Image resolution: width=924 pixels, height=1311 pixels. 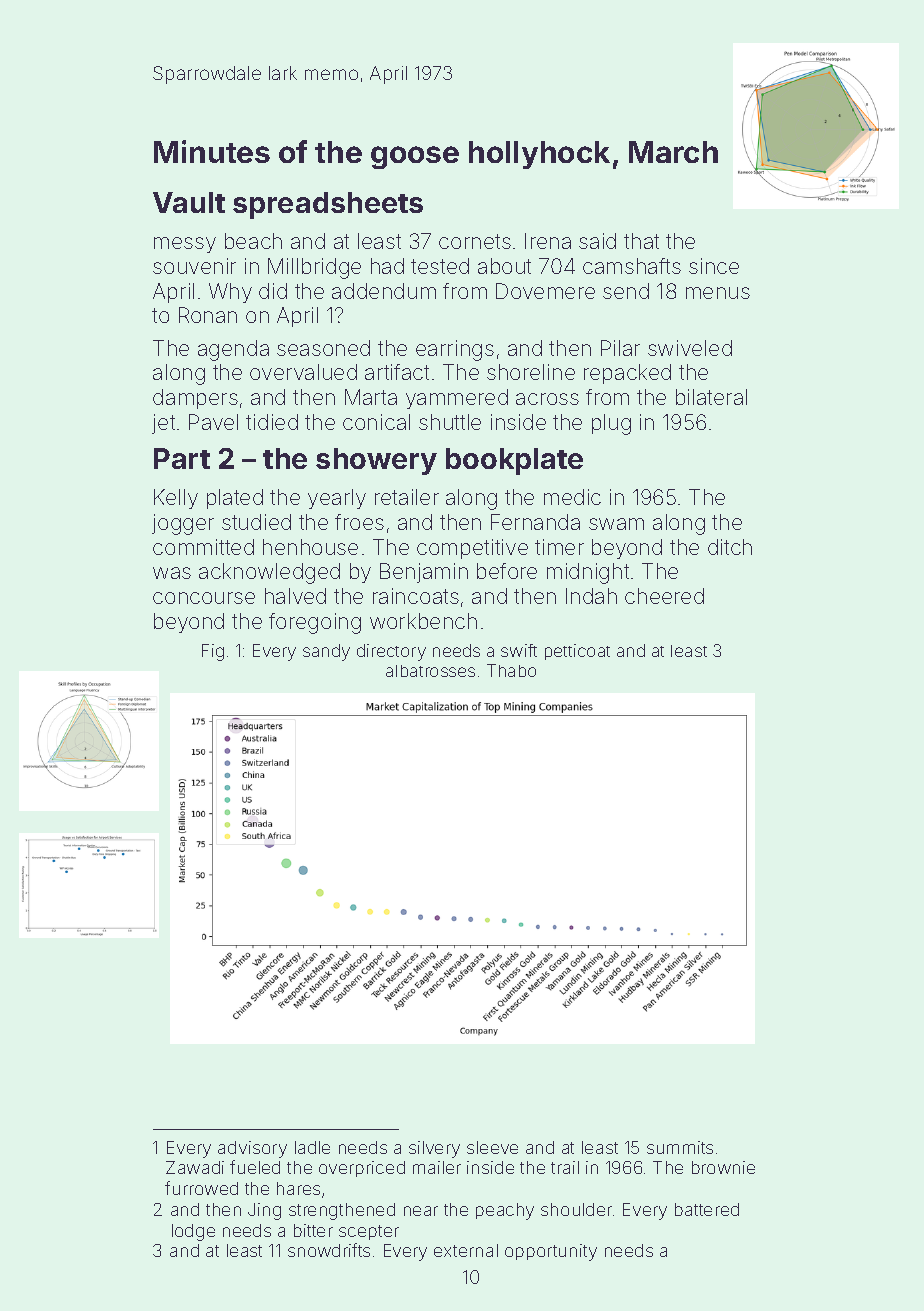 What do you see at coordinates (204, 598) in the screenshot?
I see `concourse` at bounding box center [204, 598].
